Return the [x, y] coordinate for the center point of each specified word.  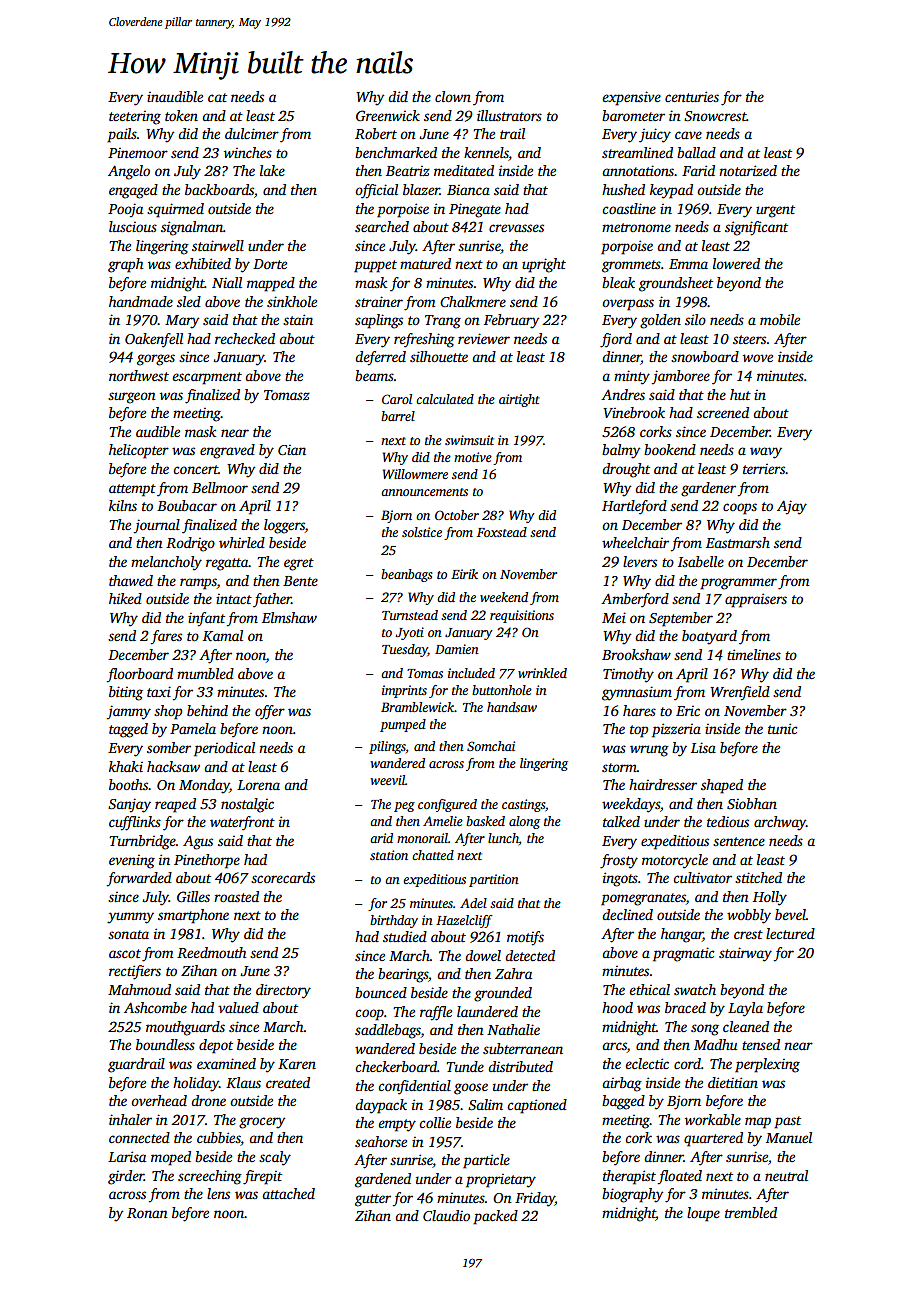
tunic [783, 728]
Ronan [147, 1213]
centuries [692, 96]
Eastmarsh [738, 542]
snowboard [705, 356]
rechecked [245, 338]
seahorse [381, 1141]
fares [166, 637]
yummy [130, 918]
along [524, 822]
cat [217, 97]
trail [512, 133]
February [511, 321]
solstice [422, 532]
